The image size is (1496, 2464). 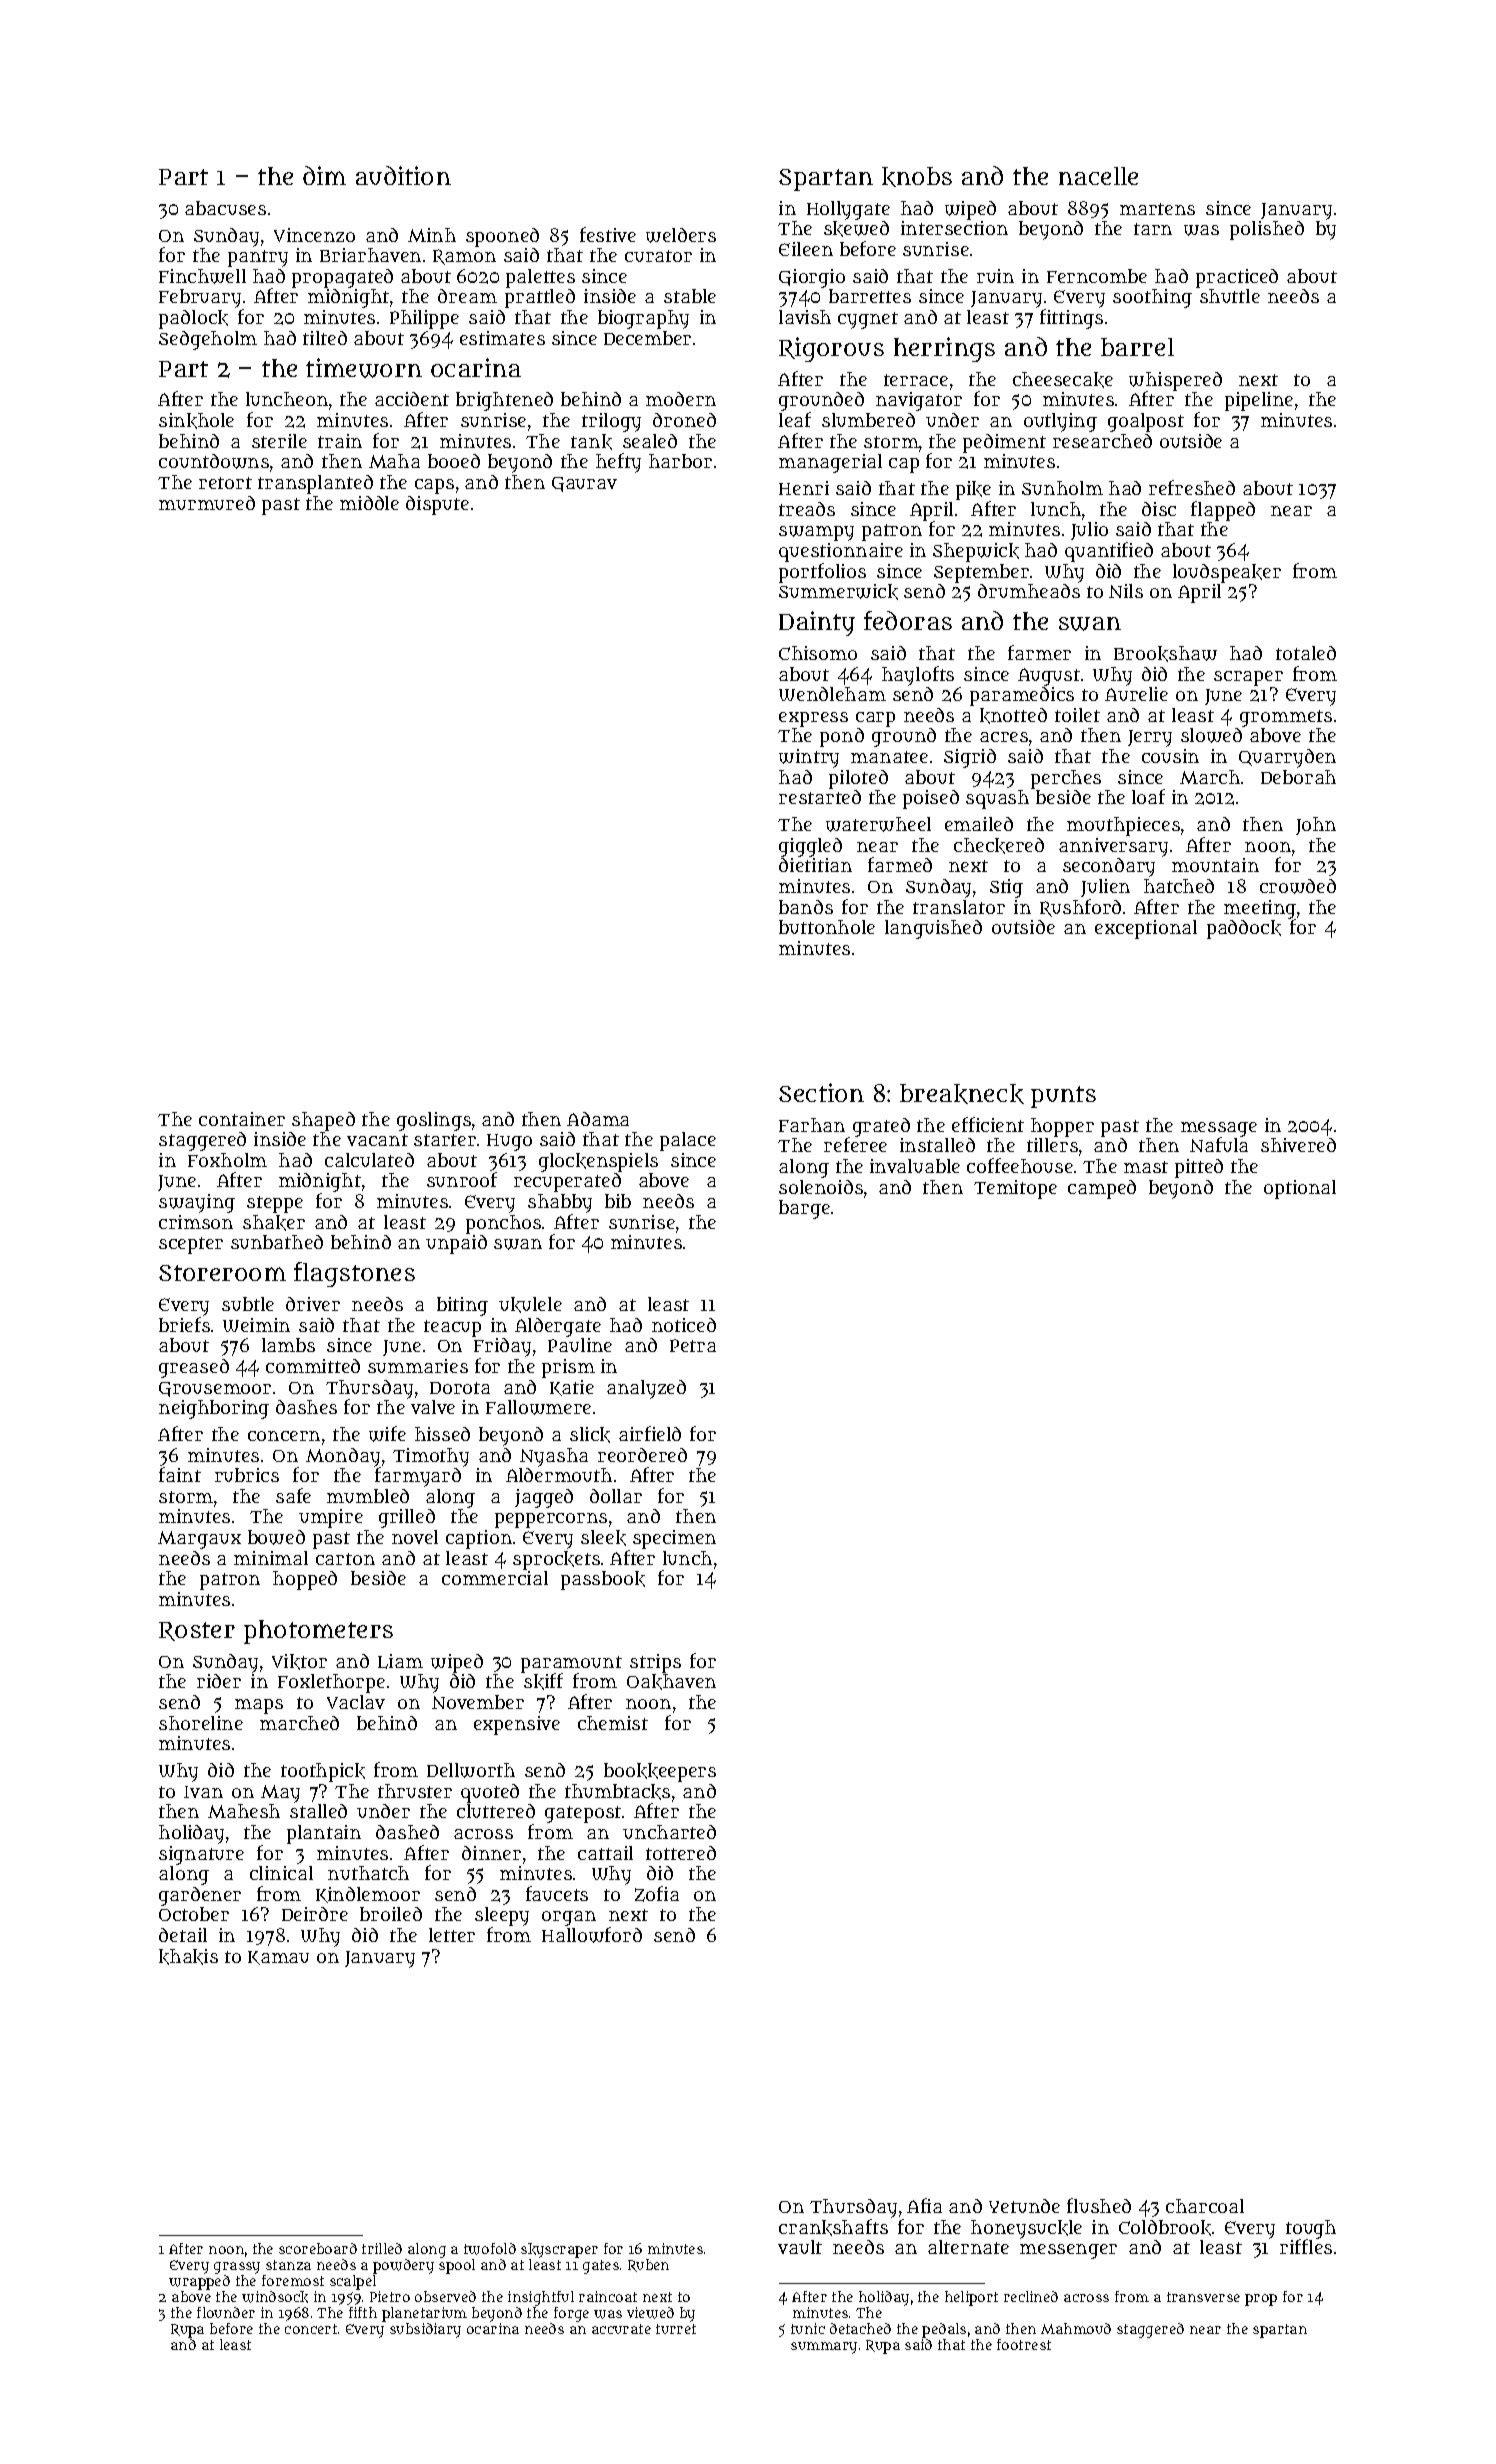 I want to click on tottered, so click(x=681, y=1853).
